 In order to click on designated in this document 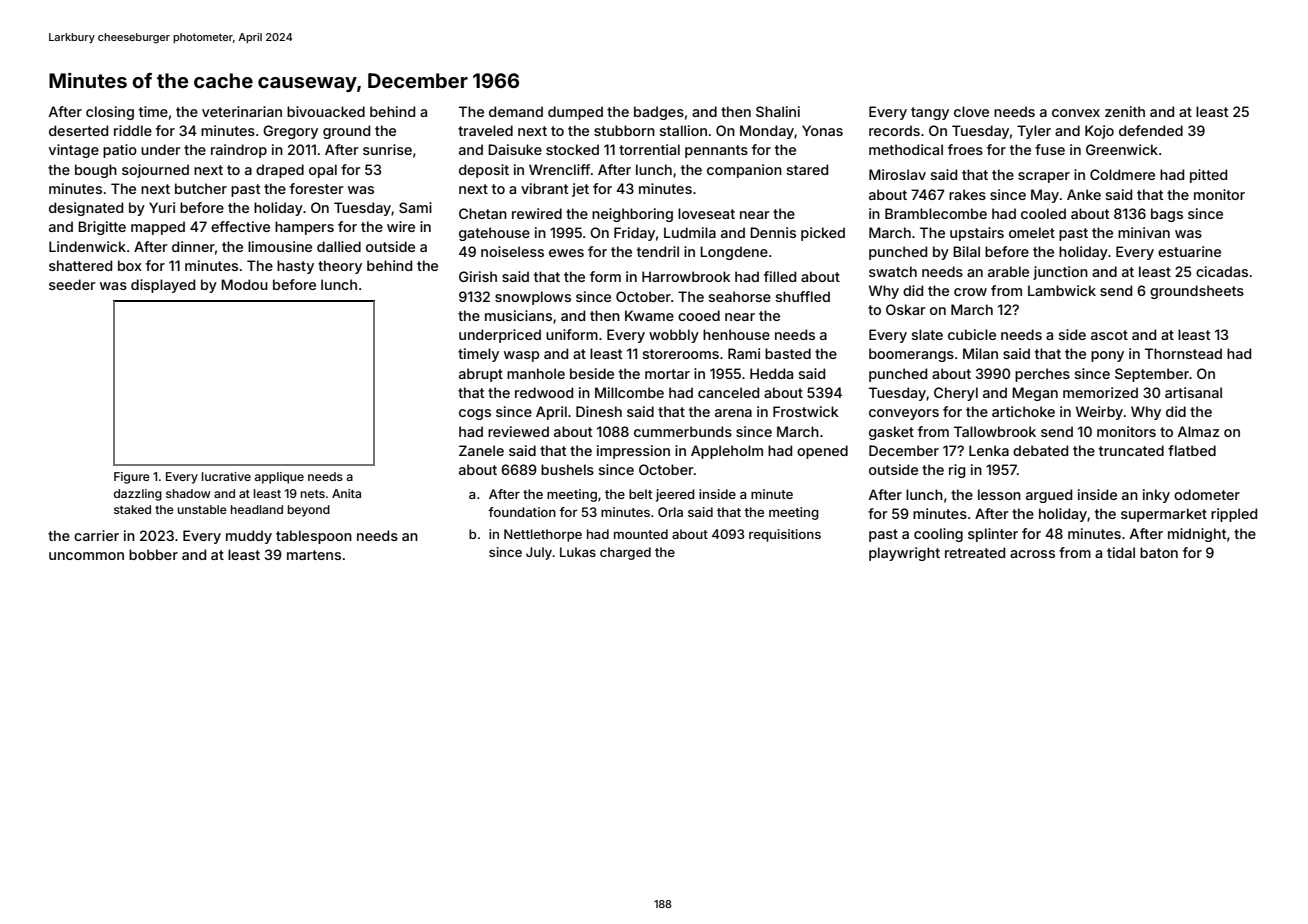, I will do `click(86, 209)`.
